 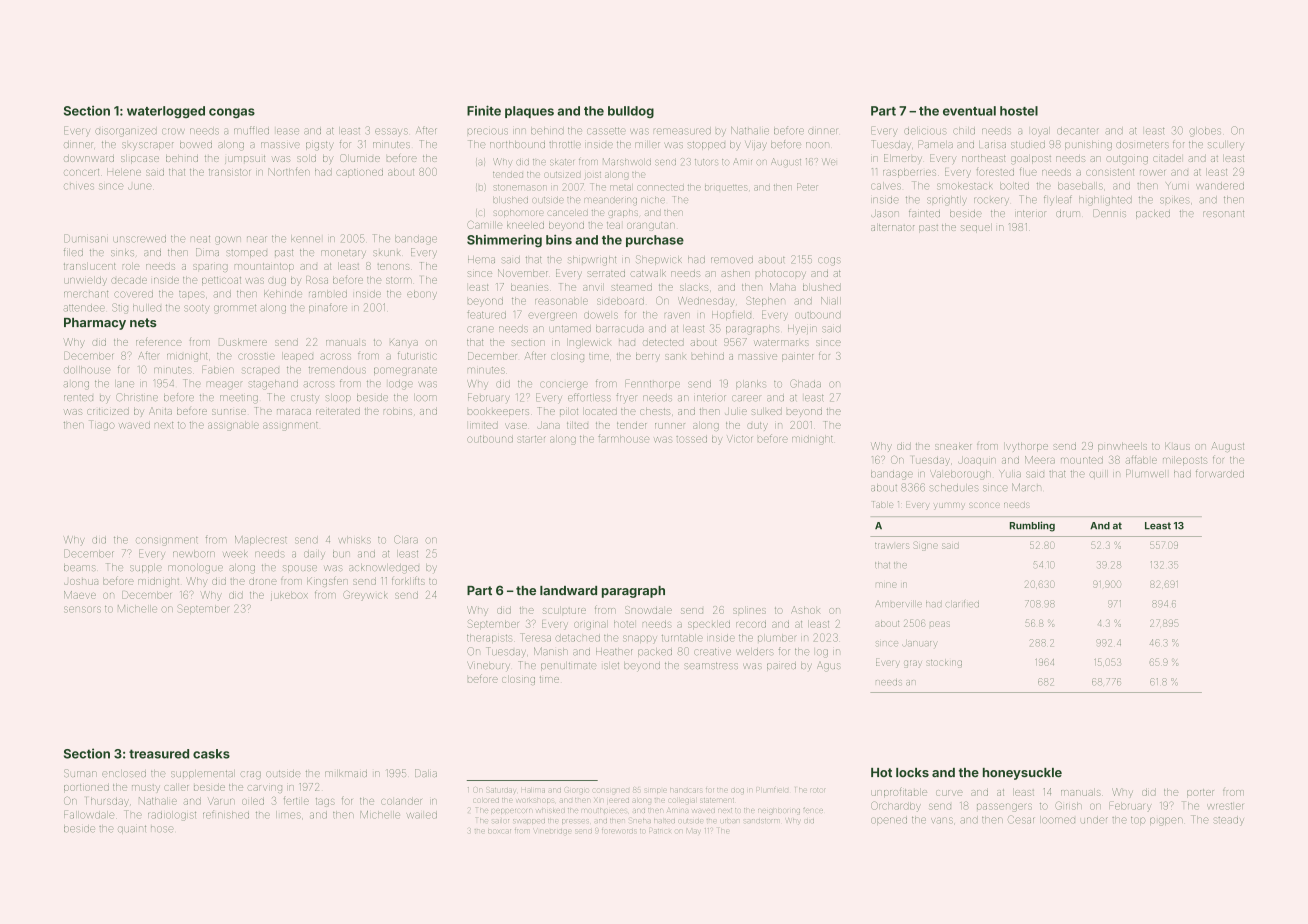 What do you see at coordinates (1067, 214) in the document?
I see `drum` at bounding box center [1067, 214].
